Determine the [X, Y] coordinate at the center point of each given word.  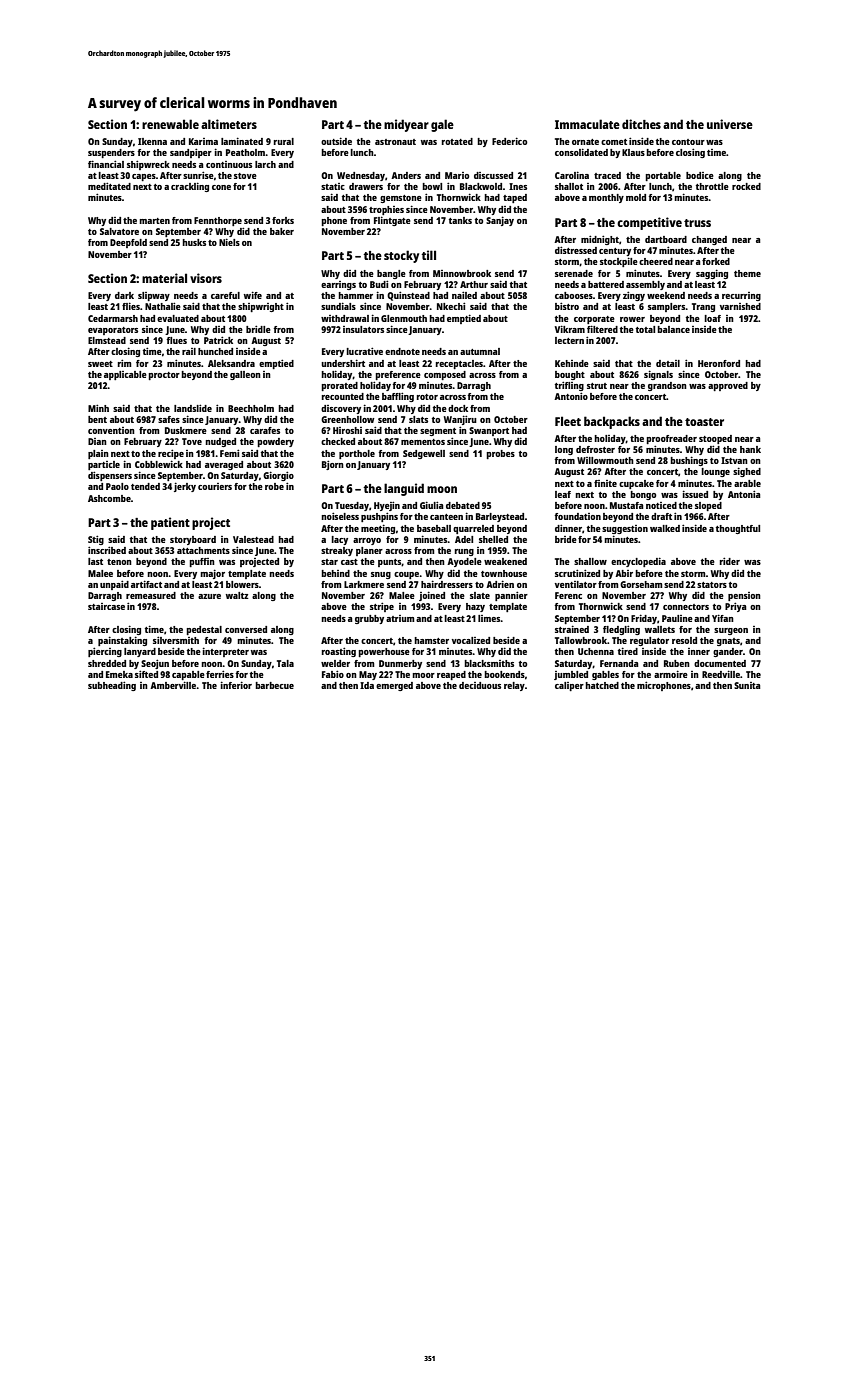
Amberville [173, 685]
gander [728, 652]
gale [442, 125]
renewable [170, 124]
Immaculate [587, 124]
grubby [369, 619]
